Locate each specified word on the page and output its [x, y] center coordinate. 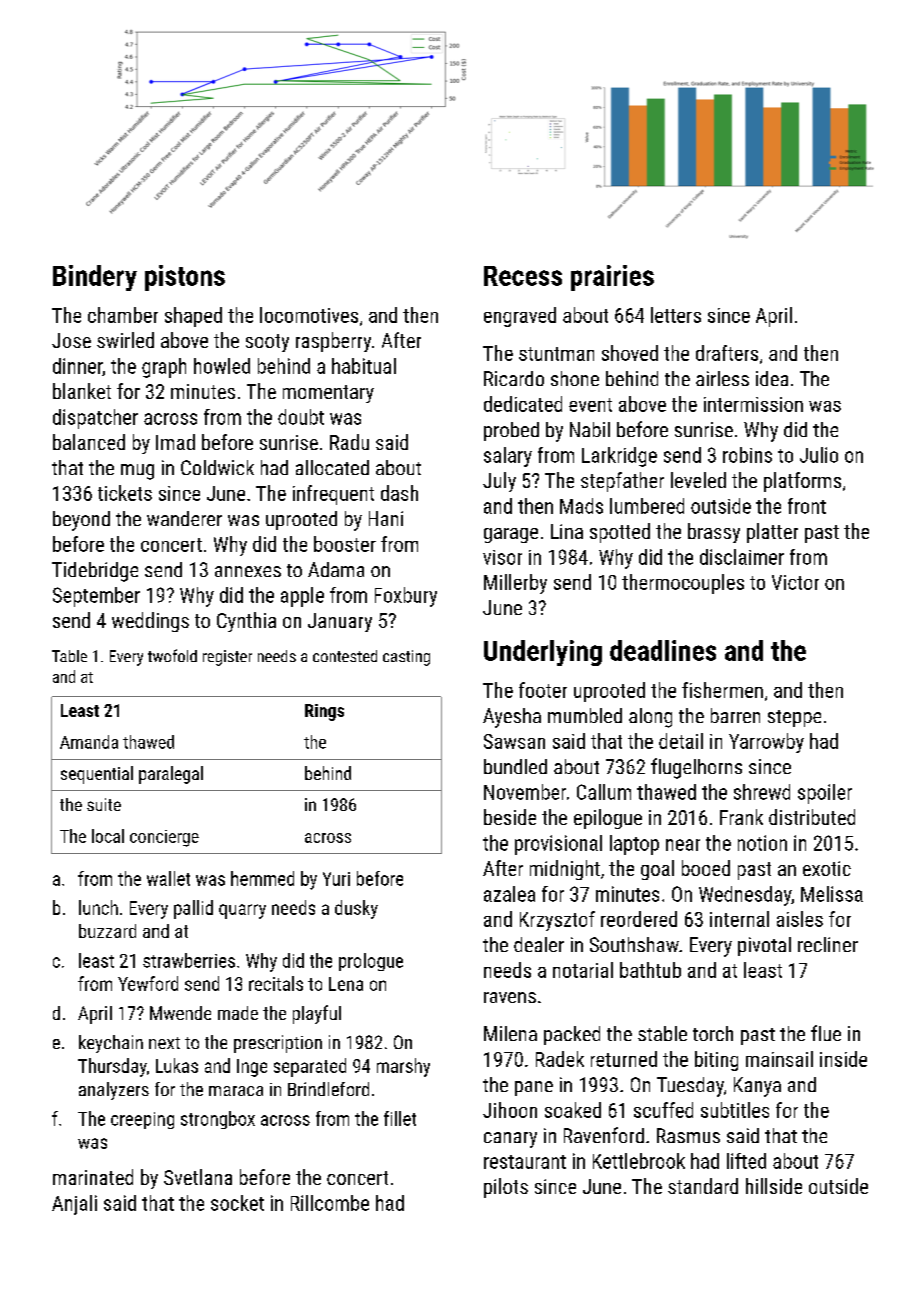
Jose [71, 340]
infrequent [333, 495]
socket [237, 1203]
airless [722, 378]
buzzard [107, 931]
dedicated [523, 404]
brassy [714, 533]
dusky [356, 909]
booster [345, 544]
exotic [827, 868]
